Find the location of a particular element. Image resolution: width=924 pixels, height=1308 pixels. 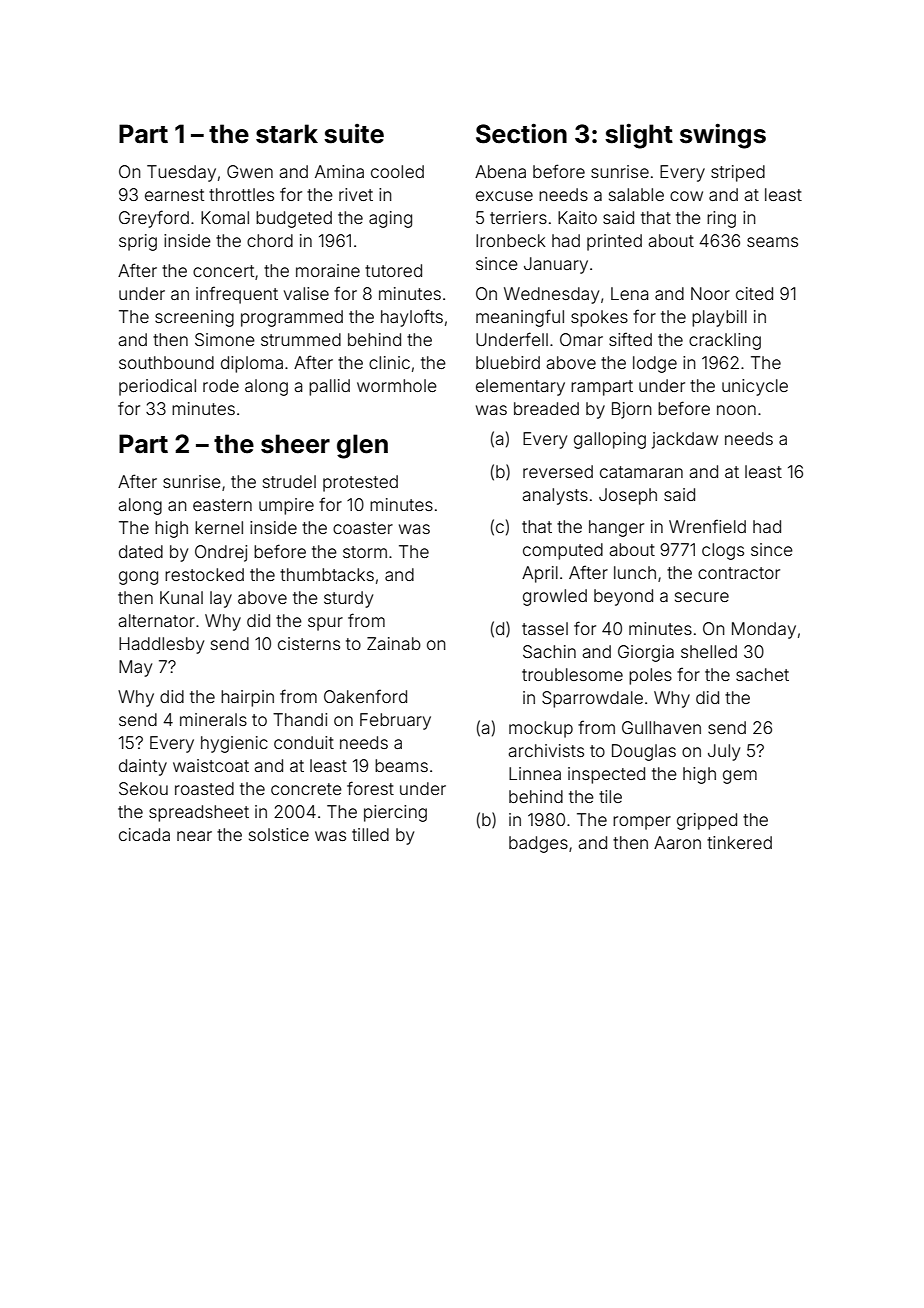

cicada is located at coordinates (144, 834).
